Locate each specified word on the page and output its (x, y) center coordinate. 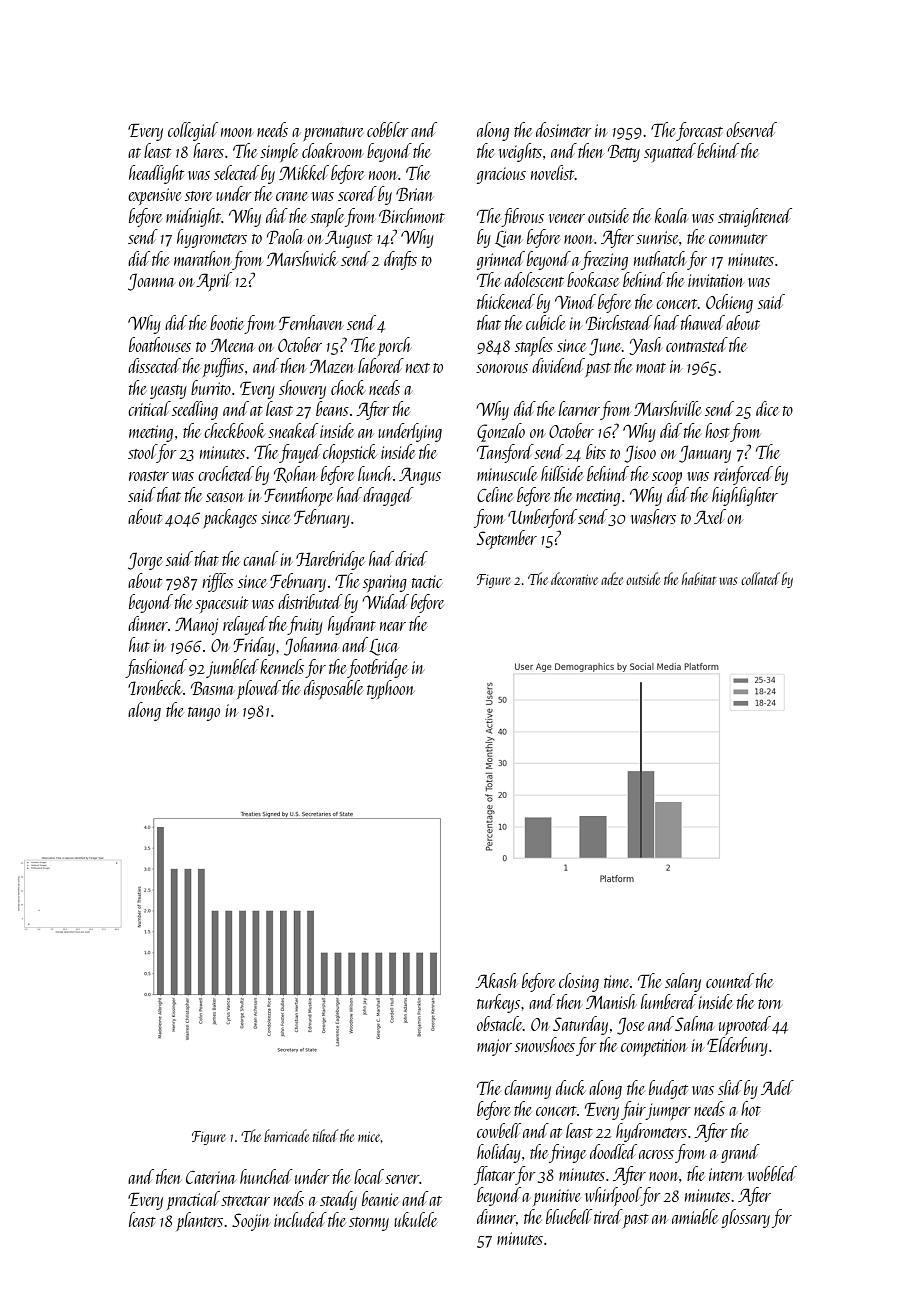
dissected (154, 365)
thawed (703, 322)
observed (751, 129)
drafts (400, 260)
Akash (496, 980)
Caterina (211, 1177)
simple (279, 152)
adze (612, 578)
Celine (495, 494)
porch (394, 346)
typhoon (390, 689)
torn (769, 1004)
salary (683, 982)
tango (204, 714)
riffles (218, 582)
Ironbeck (155, 687)
